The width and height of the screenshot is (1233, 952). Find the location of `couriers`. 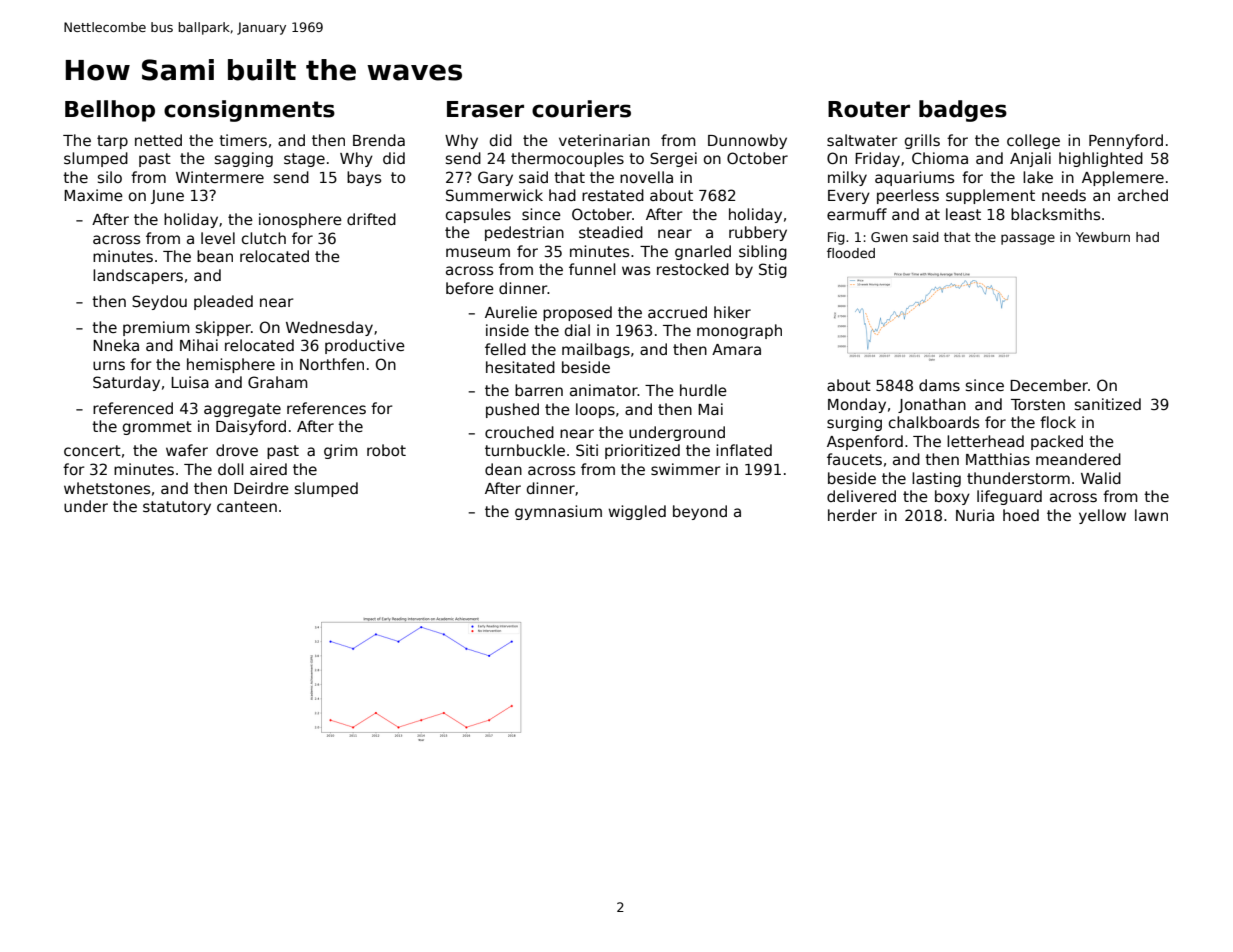

couriers is located at coordinates (581, 109).
